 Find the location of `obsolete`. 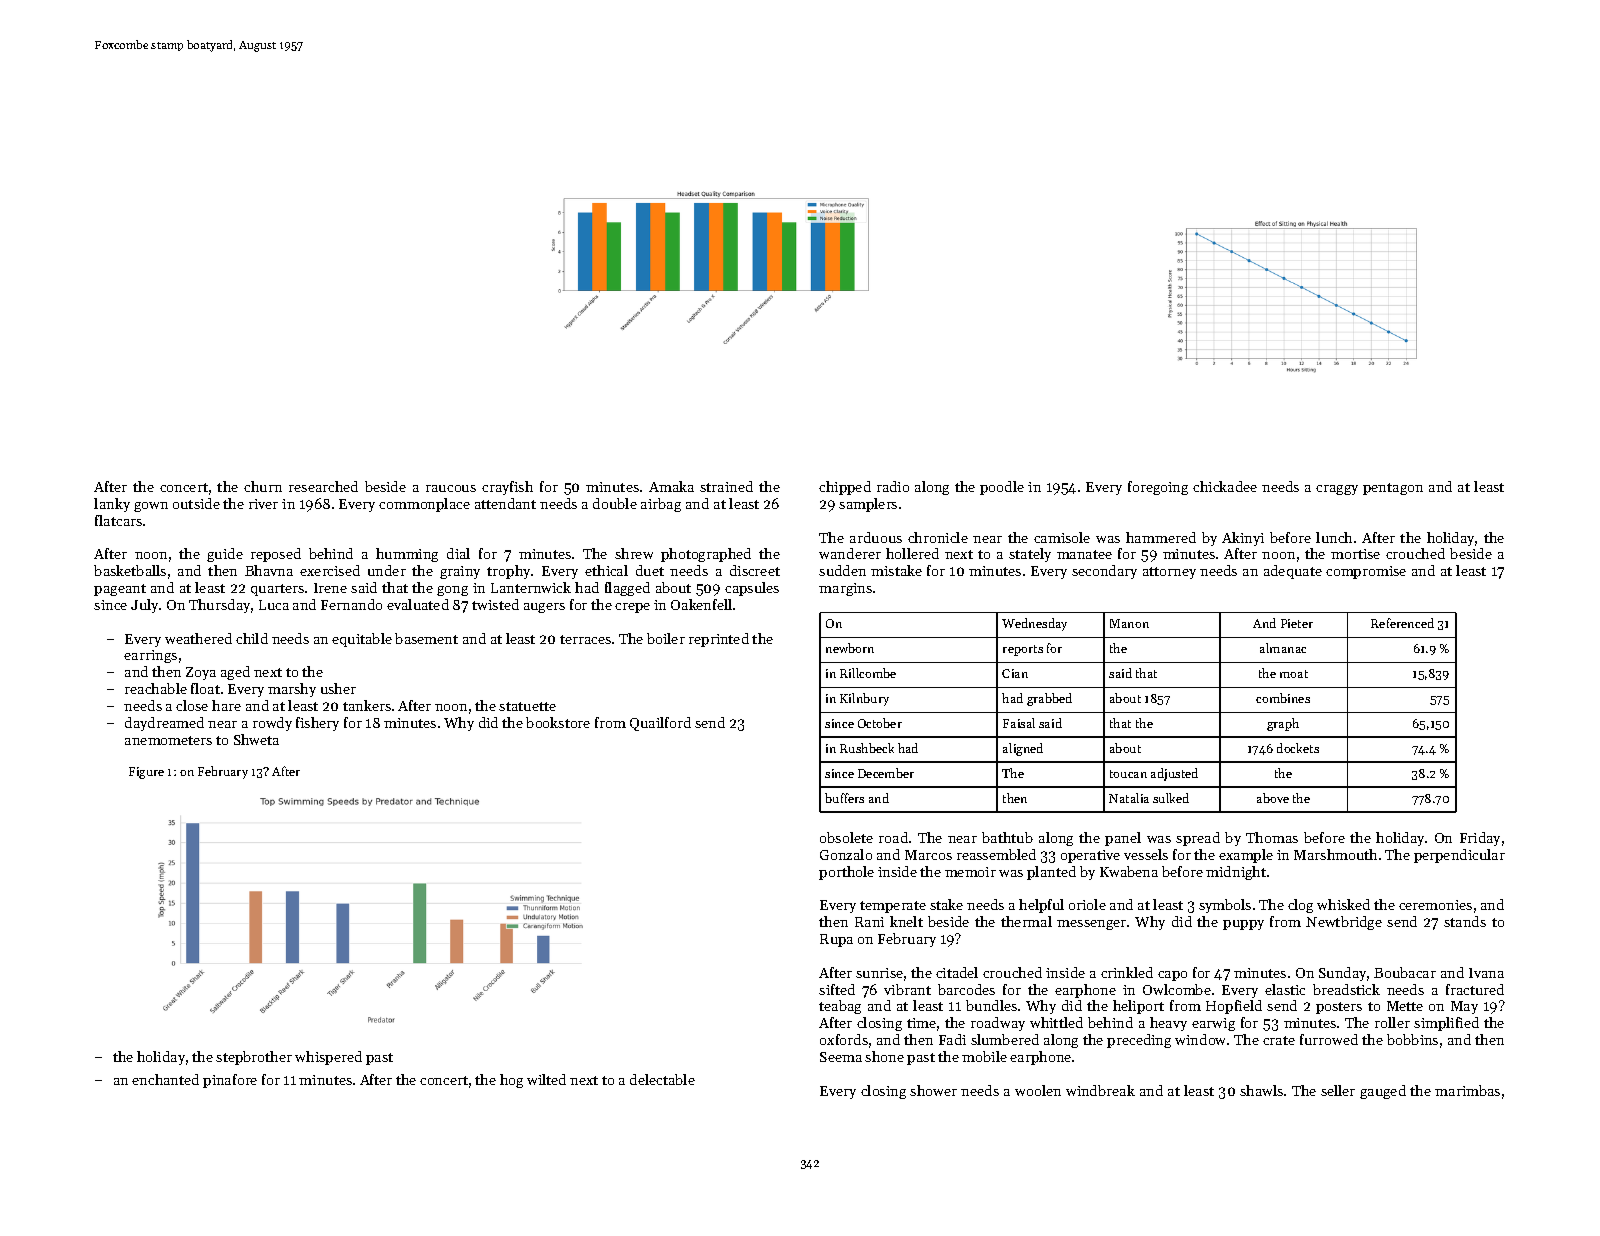

obsolete is located at coordinates (846, 837).
